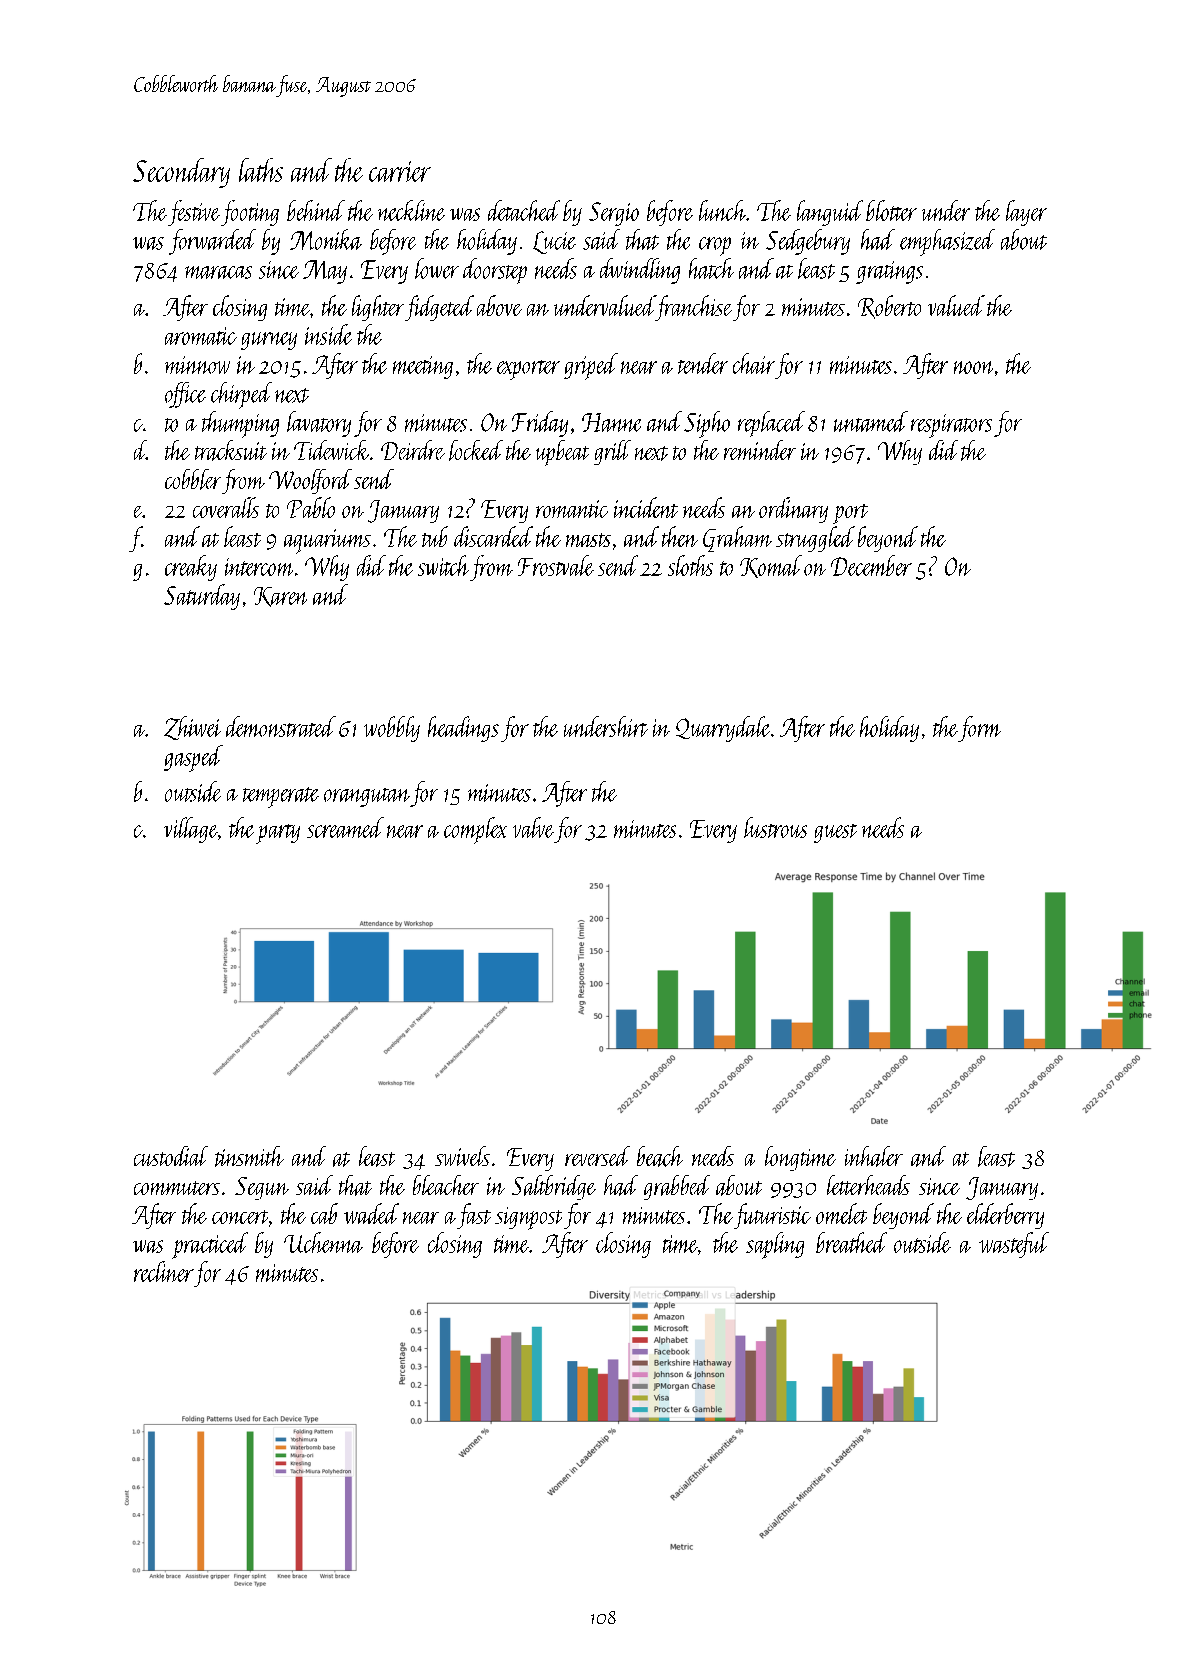 The height and width of the screenshot is (1667, 1179). I want to click on recliner, so click(163, 1271).
